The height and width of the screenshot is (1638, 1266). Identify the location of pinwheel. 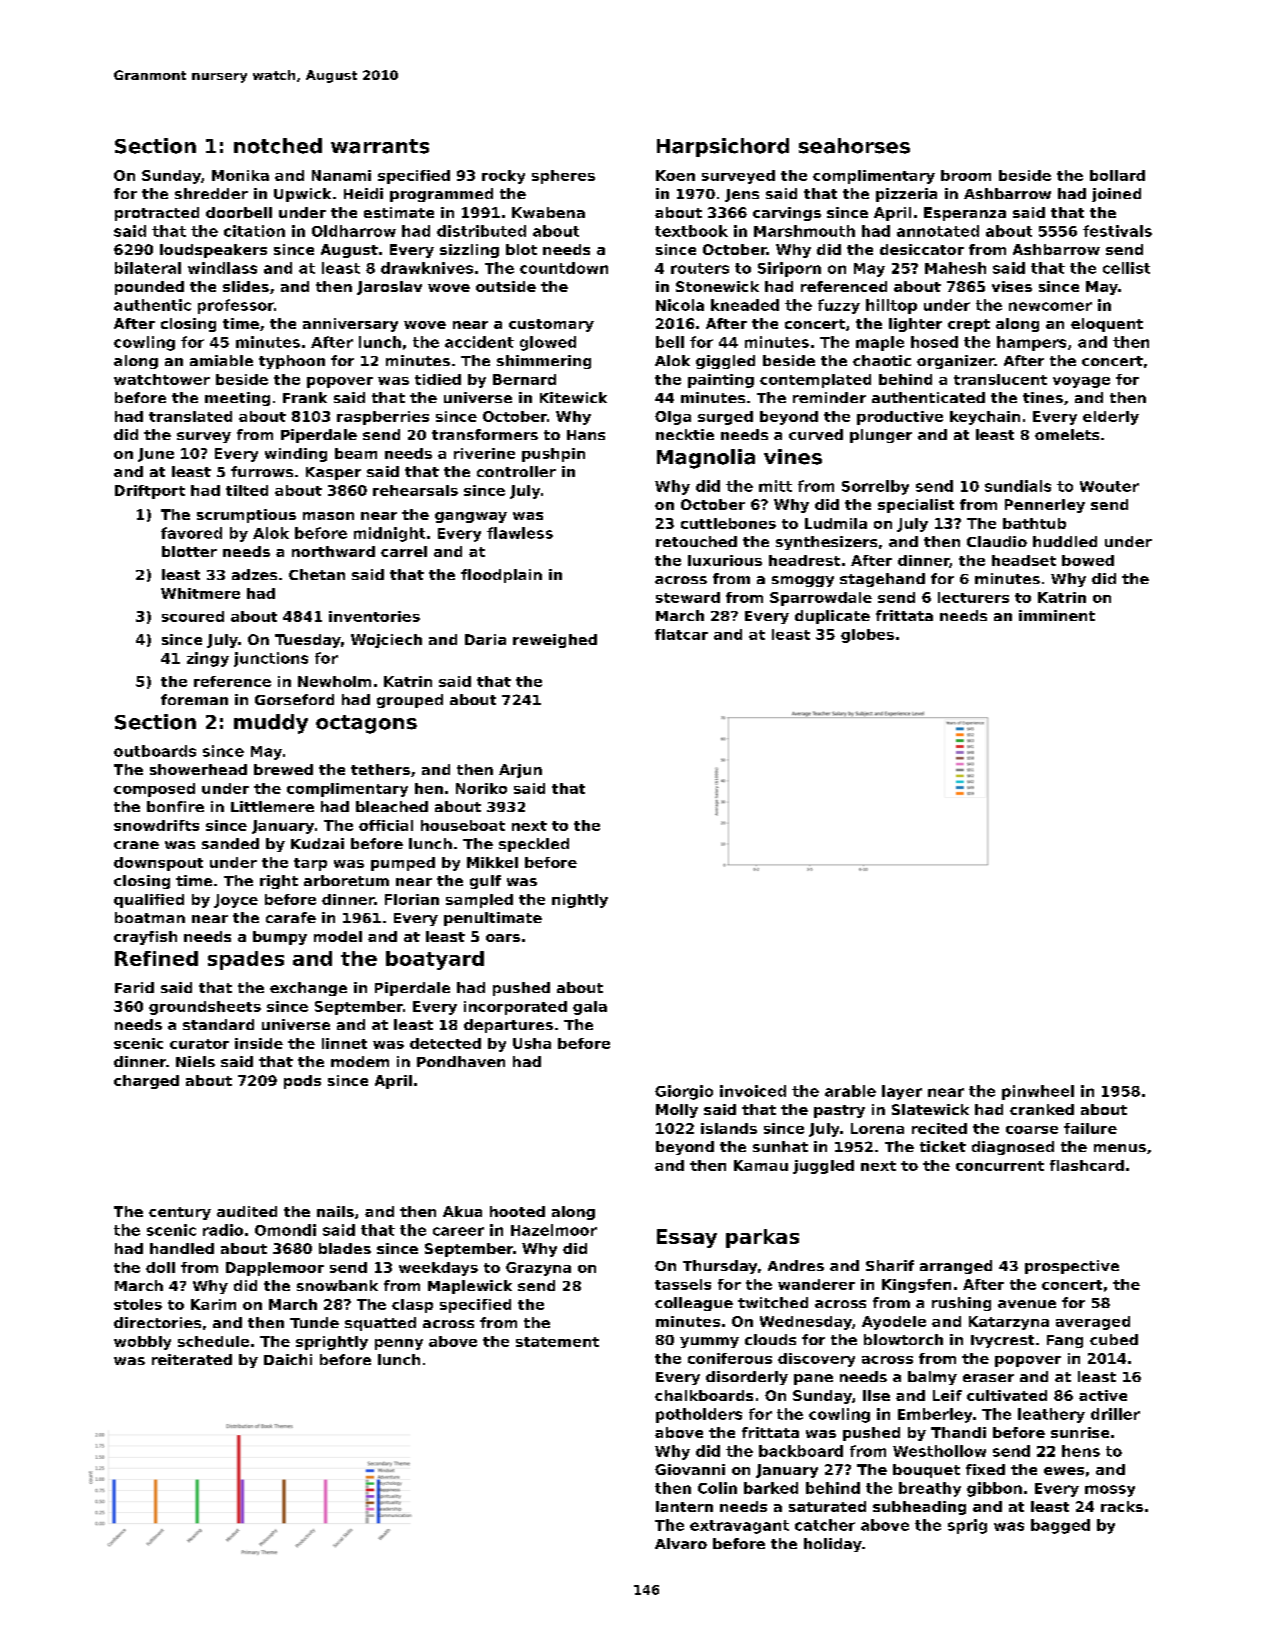
(1038, 1092).
